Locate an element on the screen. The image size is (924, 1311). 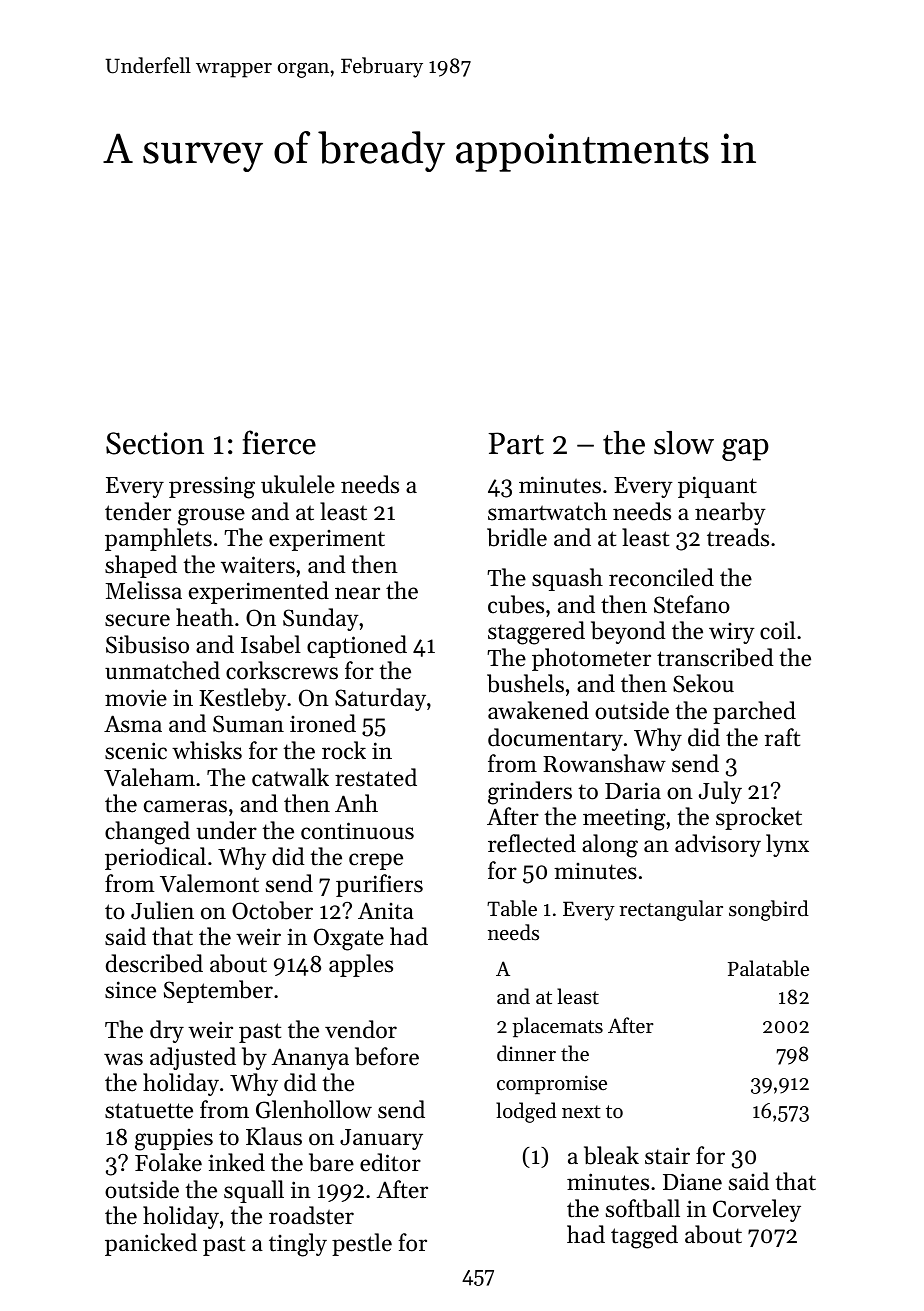
reflected is located at coordinates (532, 843).
